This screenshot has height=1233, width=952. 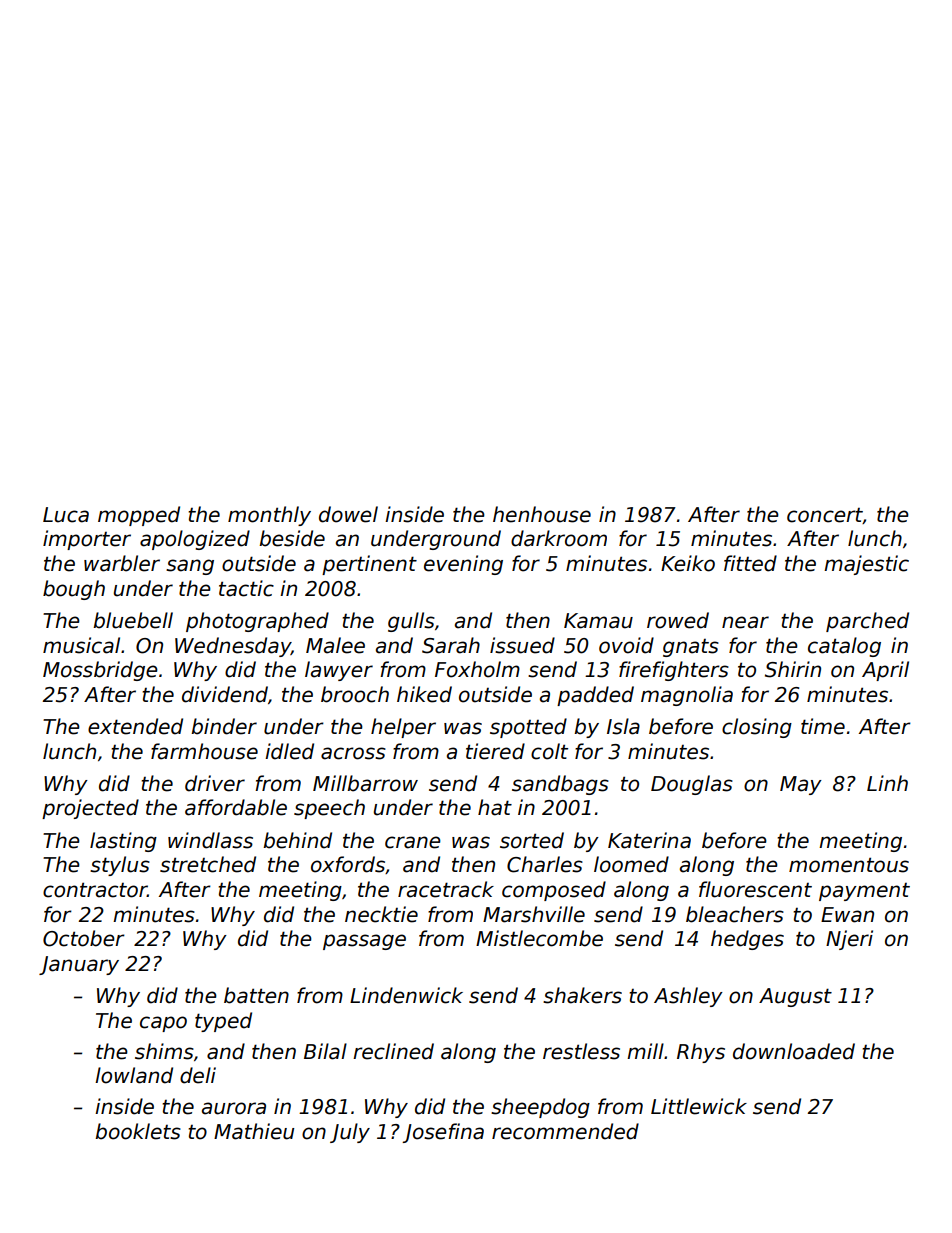 What do you see at coordinates (123, 842) in the screenshot?
I see `lasting` at bounding box center [123, 842].
